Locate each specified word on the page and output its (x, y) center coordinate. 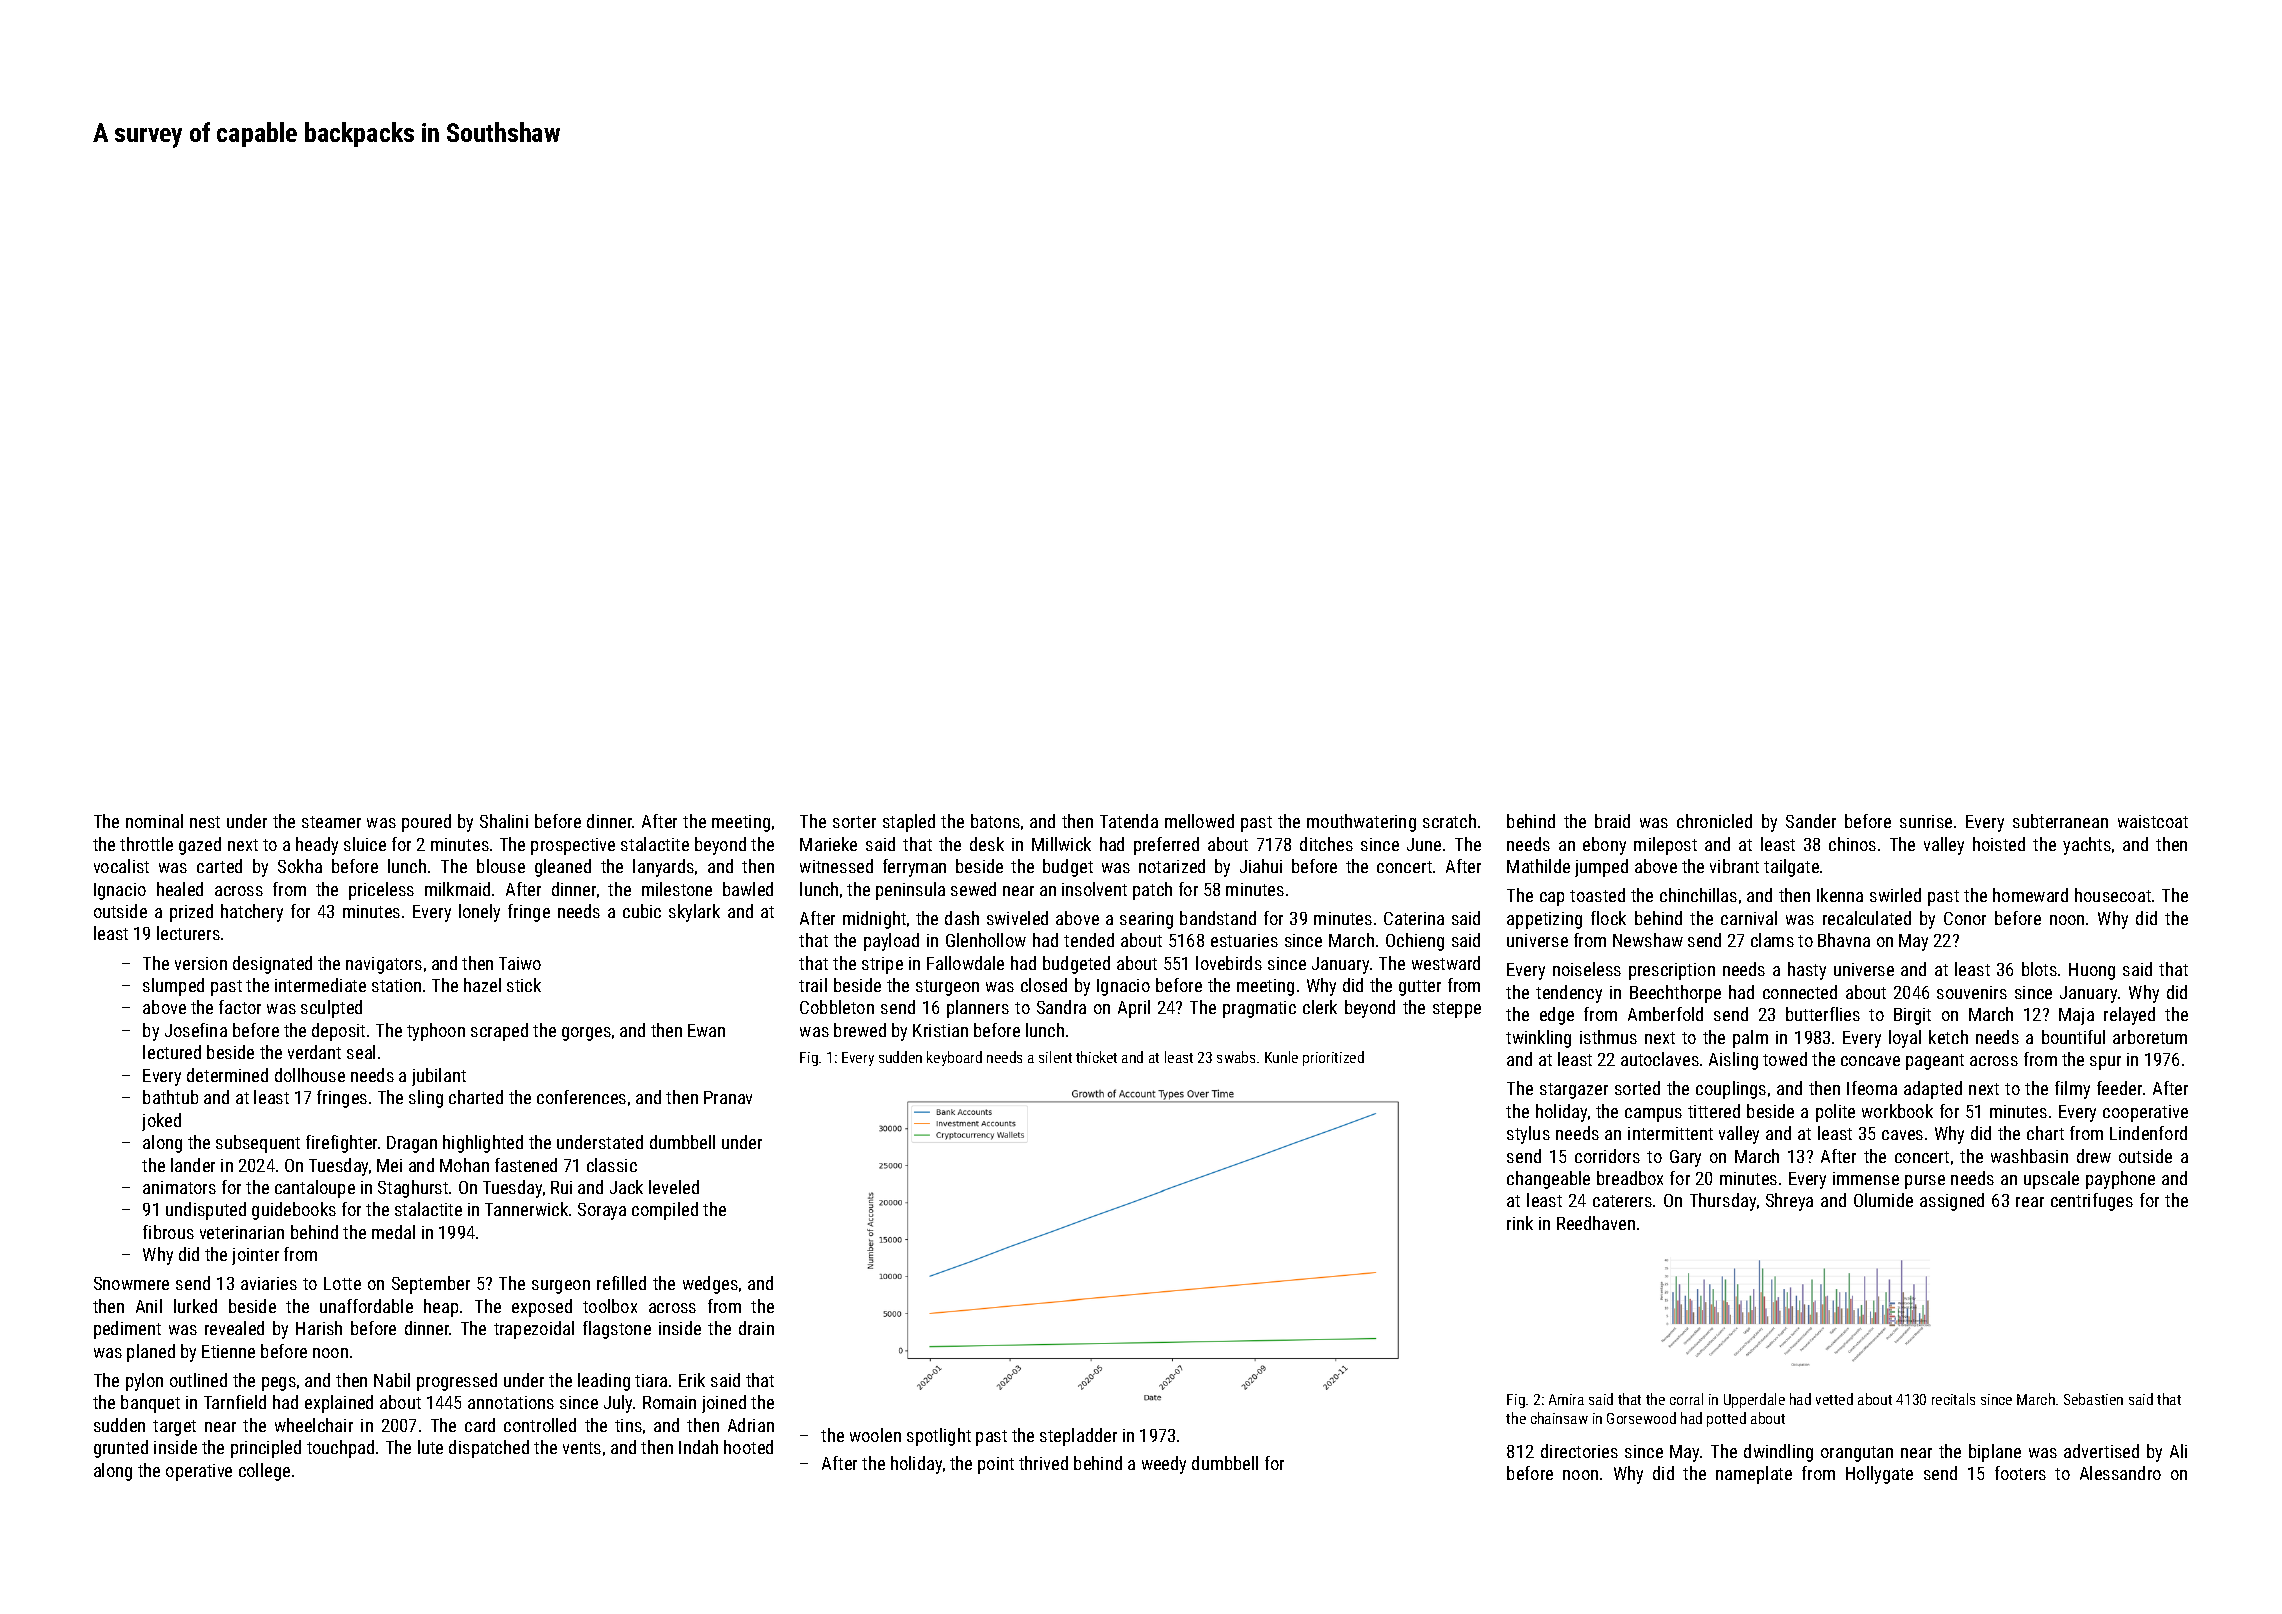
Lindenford (2148, 1133)
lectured (172, 1052)
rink (1520, 1223)
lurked (195, 1306)
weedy (1164, 1465)
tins (628, 1425)
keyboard (954, 1058)
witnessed (836, 866)
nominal (154, 821)
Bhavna (1844, 940)
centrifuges (2092, 1202)
